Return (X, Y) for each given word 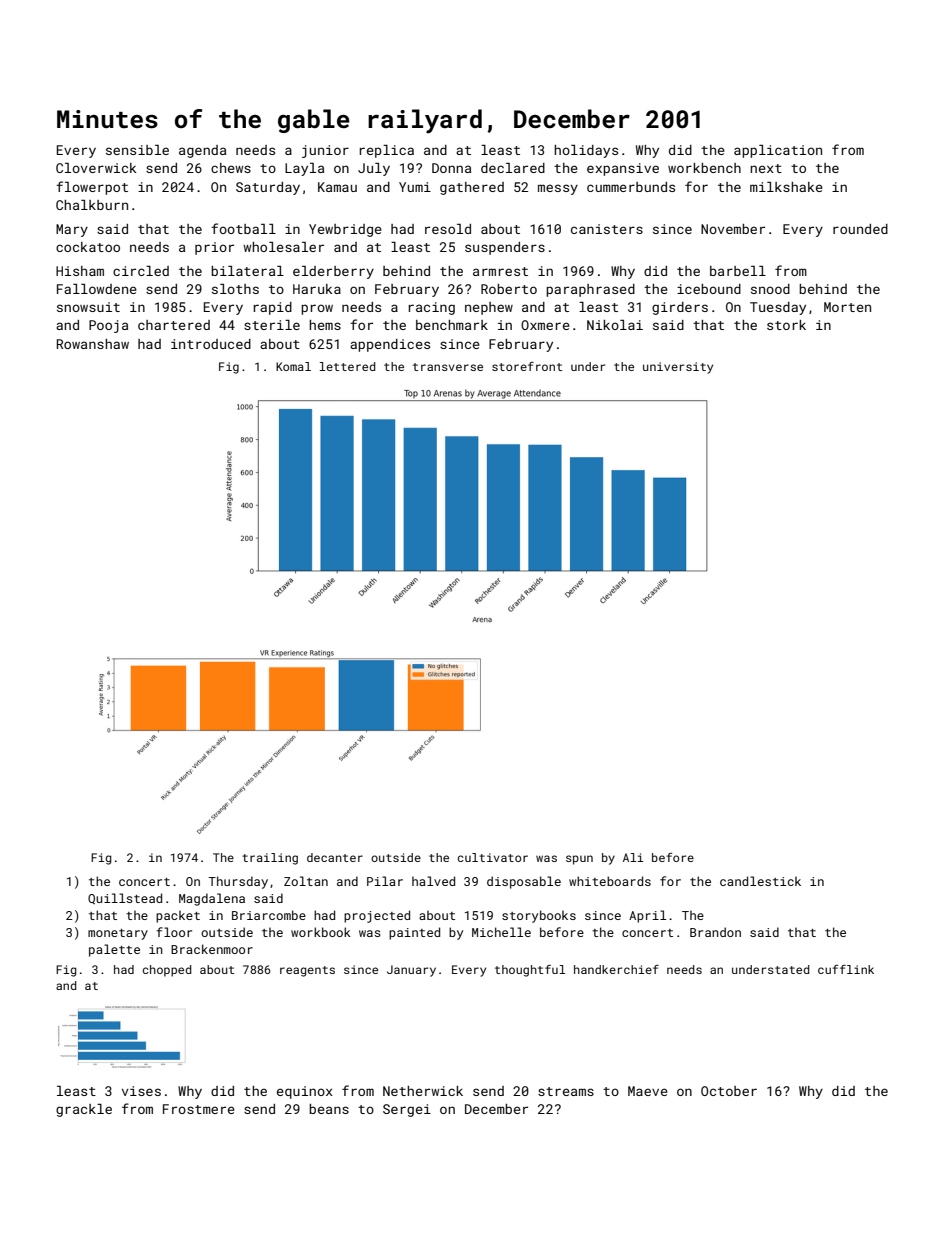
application (778, 151)
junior (325, 151)
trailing (270, 859)
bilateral (247, 271)
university (678, 368)
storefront (527, 366)
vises (141, 1091)
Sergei (407, 1110)
